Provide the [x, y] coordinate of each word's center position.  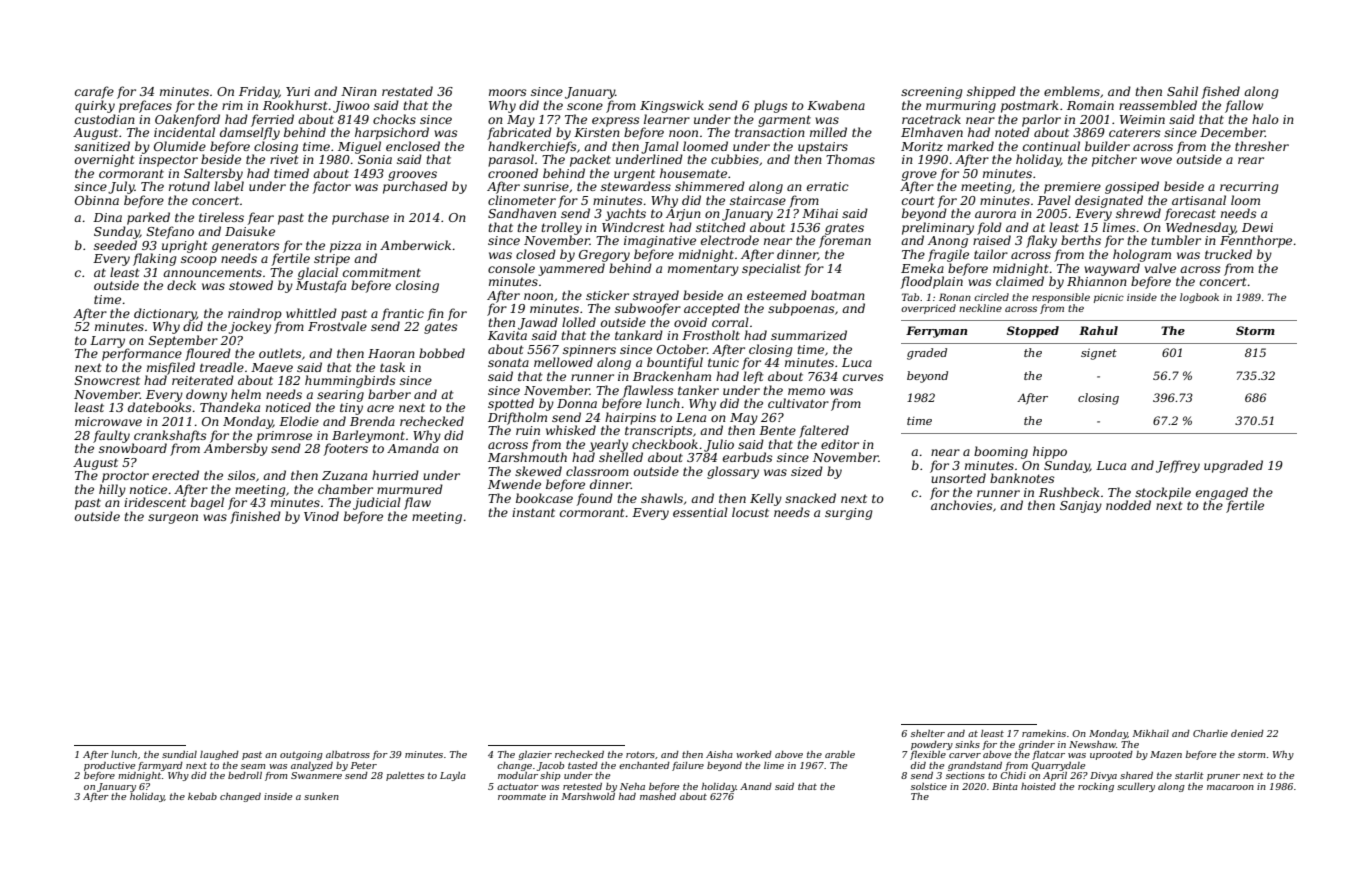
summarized [809, 335]
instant [533, 512]
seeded [115, 245]
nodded [1128, 505]
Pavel [1054, 200]
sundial [179, 754]
